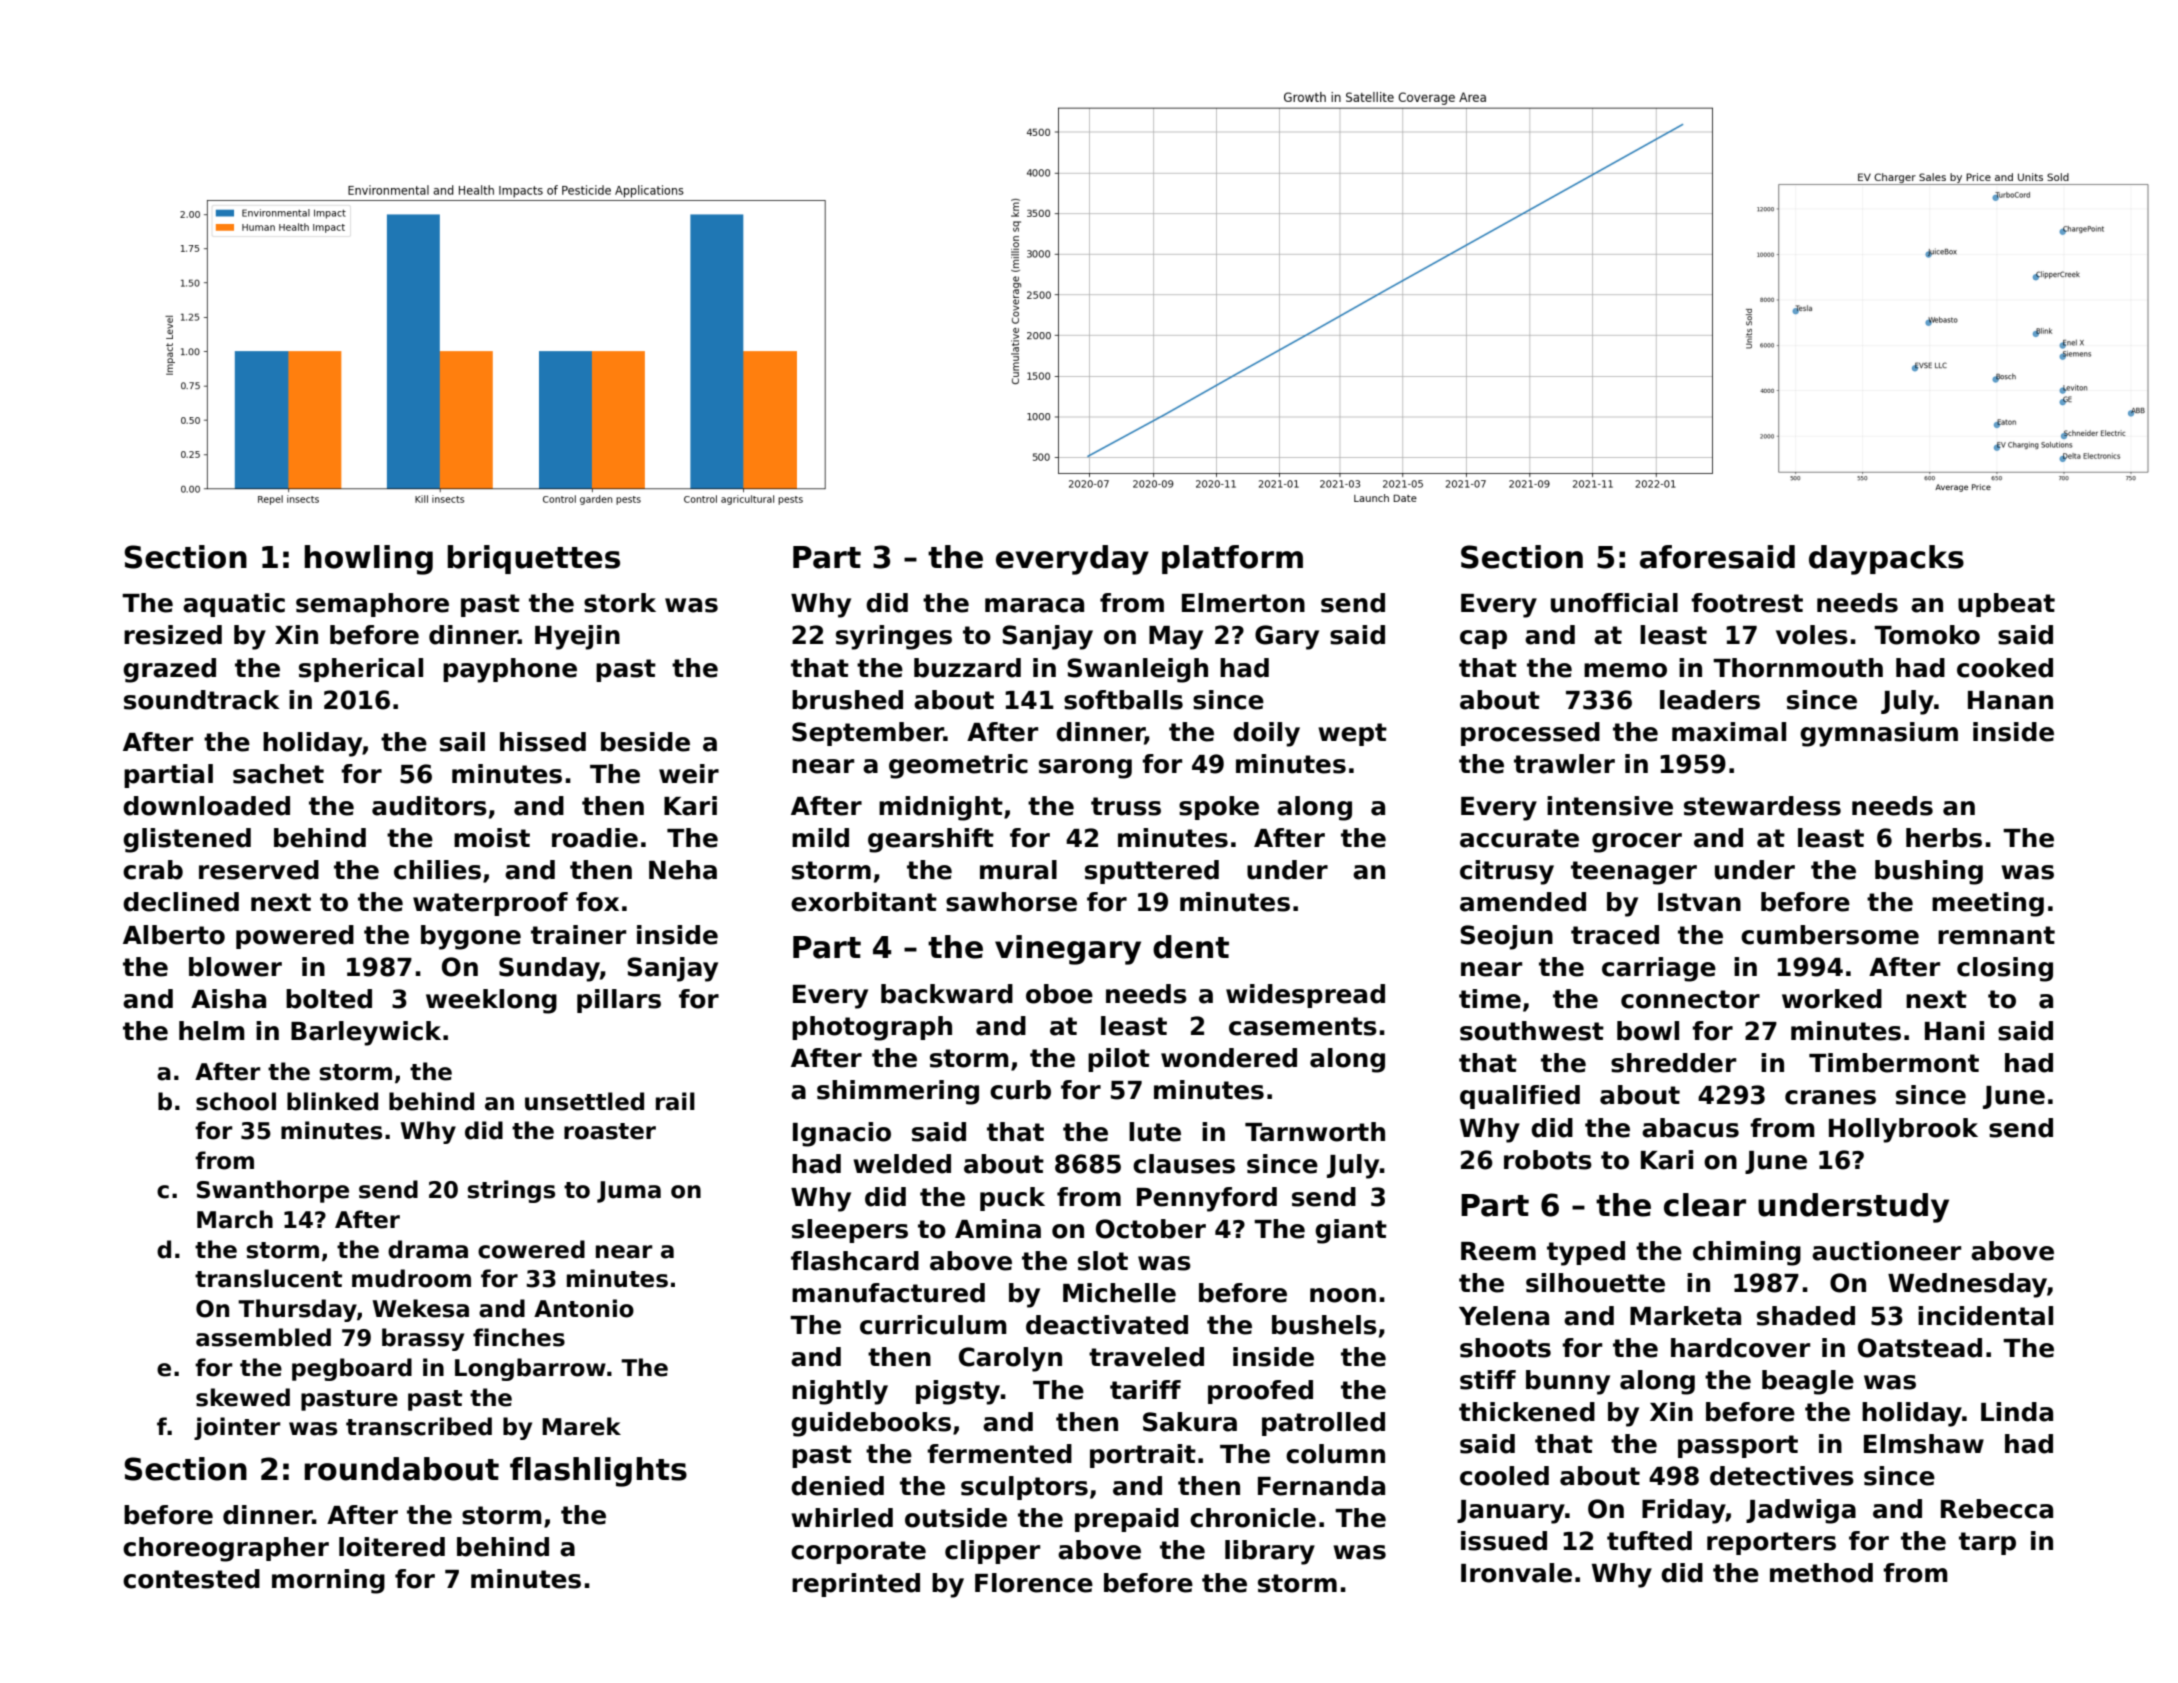  What do you see at coordinates (1146, 1357) in the screenshot?
I see `traveled` at bounding box center [1146, 1357].
